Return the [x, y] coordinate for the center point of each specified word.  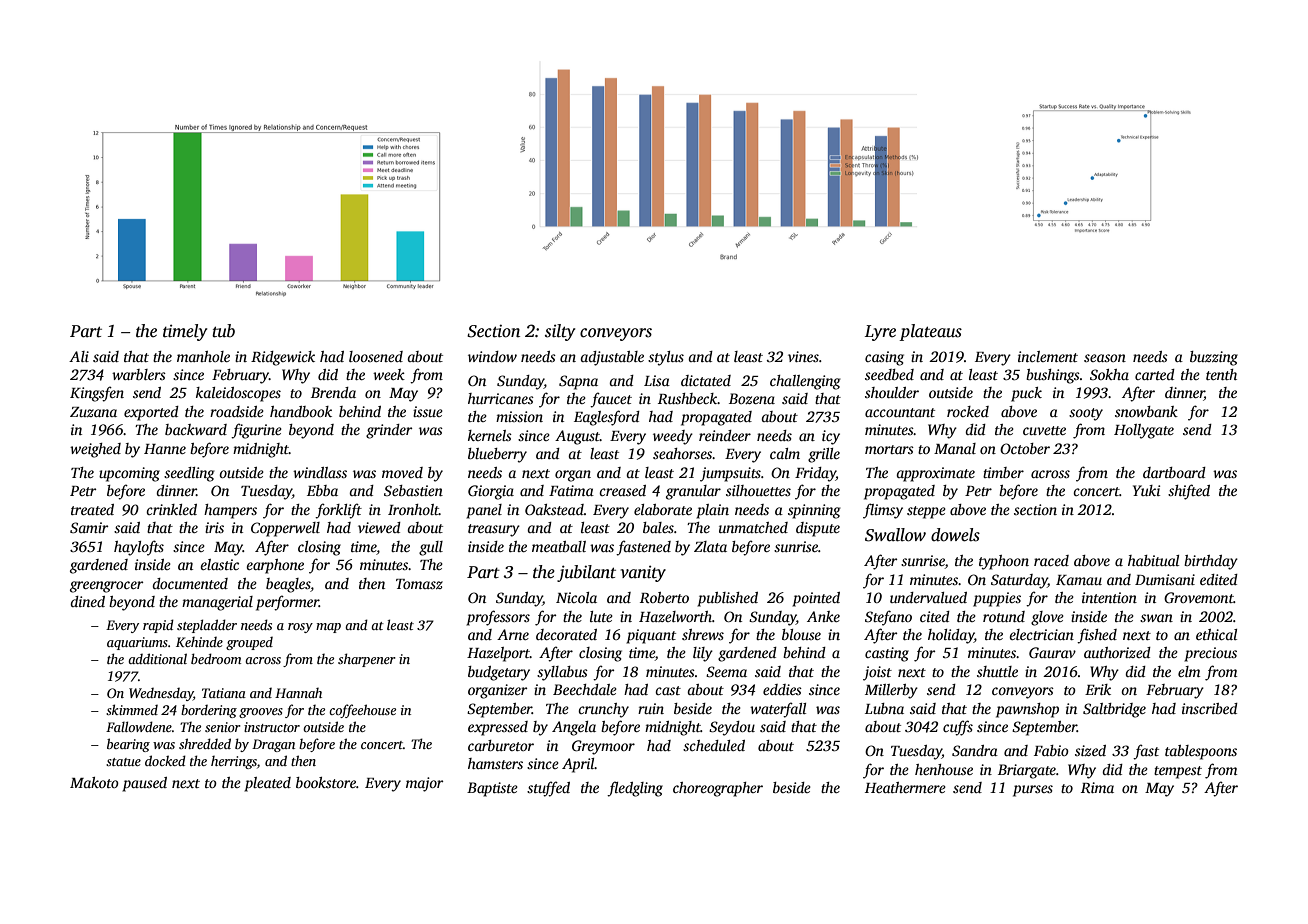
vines [803, 356]
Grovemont [1199, 597]
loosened [376, 356]
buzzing [1214, 358]
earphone [275, 566]
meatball [559, 546]
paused [144, 784]
